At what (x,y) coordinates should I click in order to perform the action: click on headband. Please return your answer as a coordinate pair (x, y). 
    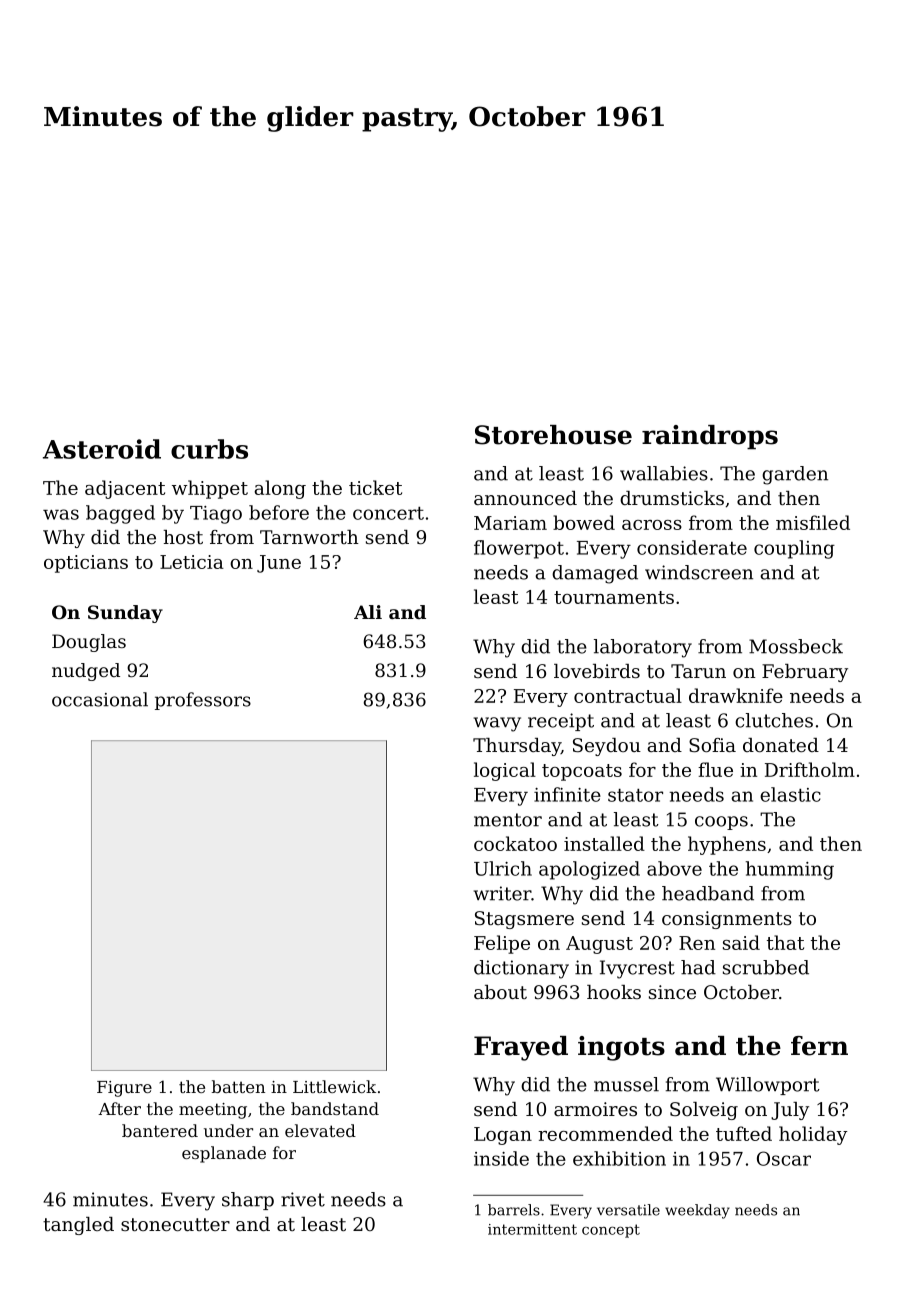
    Looking at the image, I should click on (708, 893).
